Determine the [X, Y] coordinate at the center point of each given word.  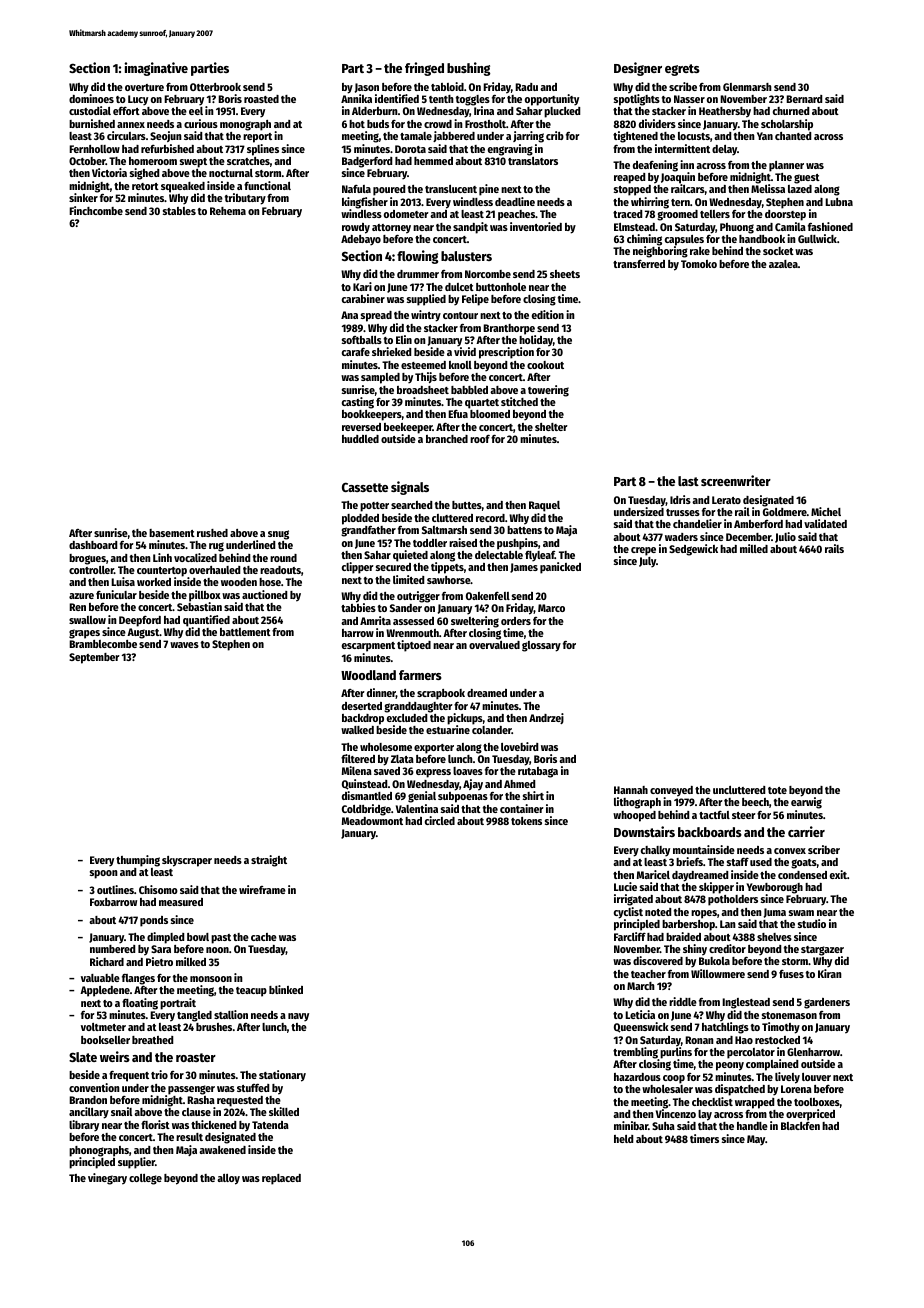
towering [548, 391]
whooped [634, 816]
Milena [357, 770]
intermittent [682, 148]
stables [179, 211]
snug [278, 535]
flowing [417, 257]
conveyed [671, 791]
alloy [228, 1179]
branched [447, 439]
